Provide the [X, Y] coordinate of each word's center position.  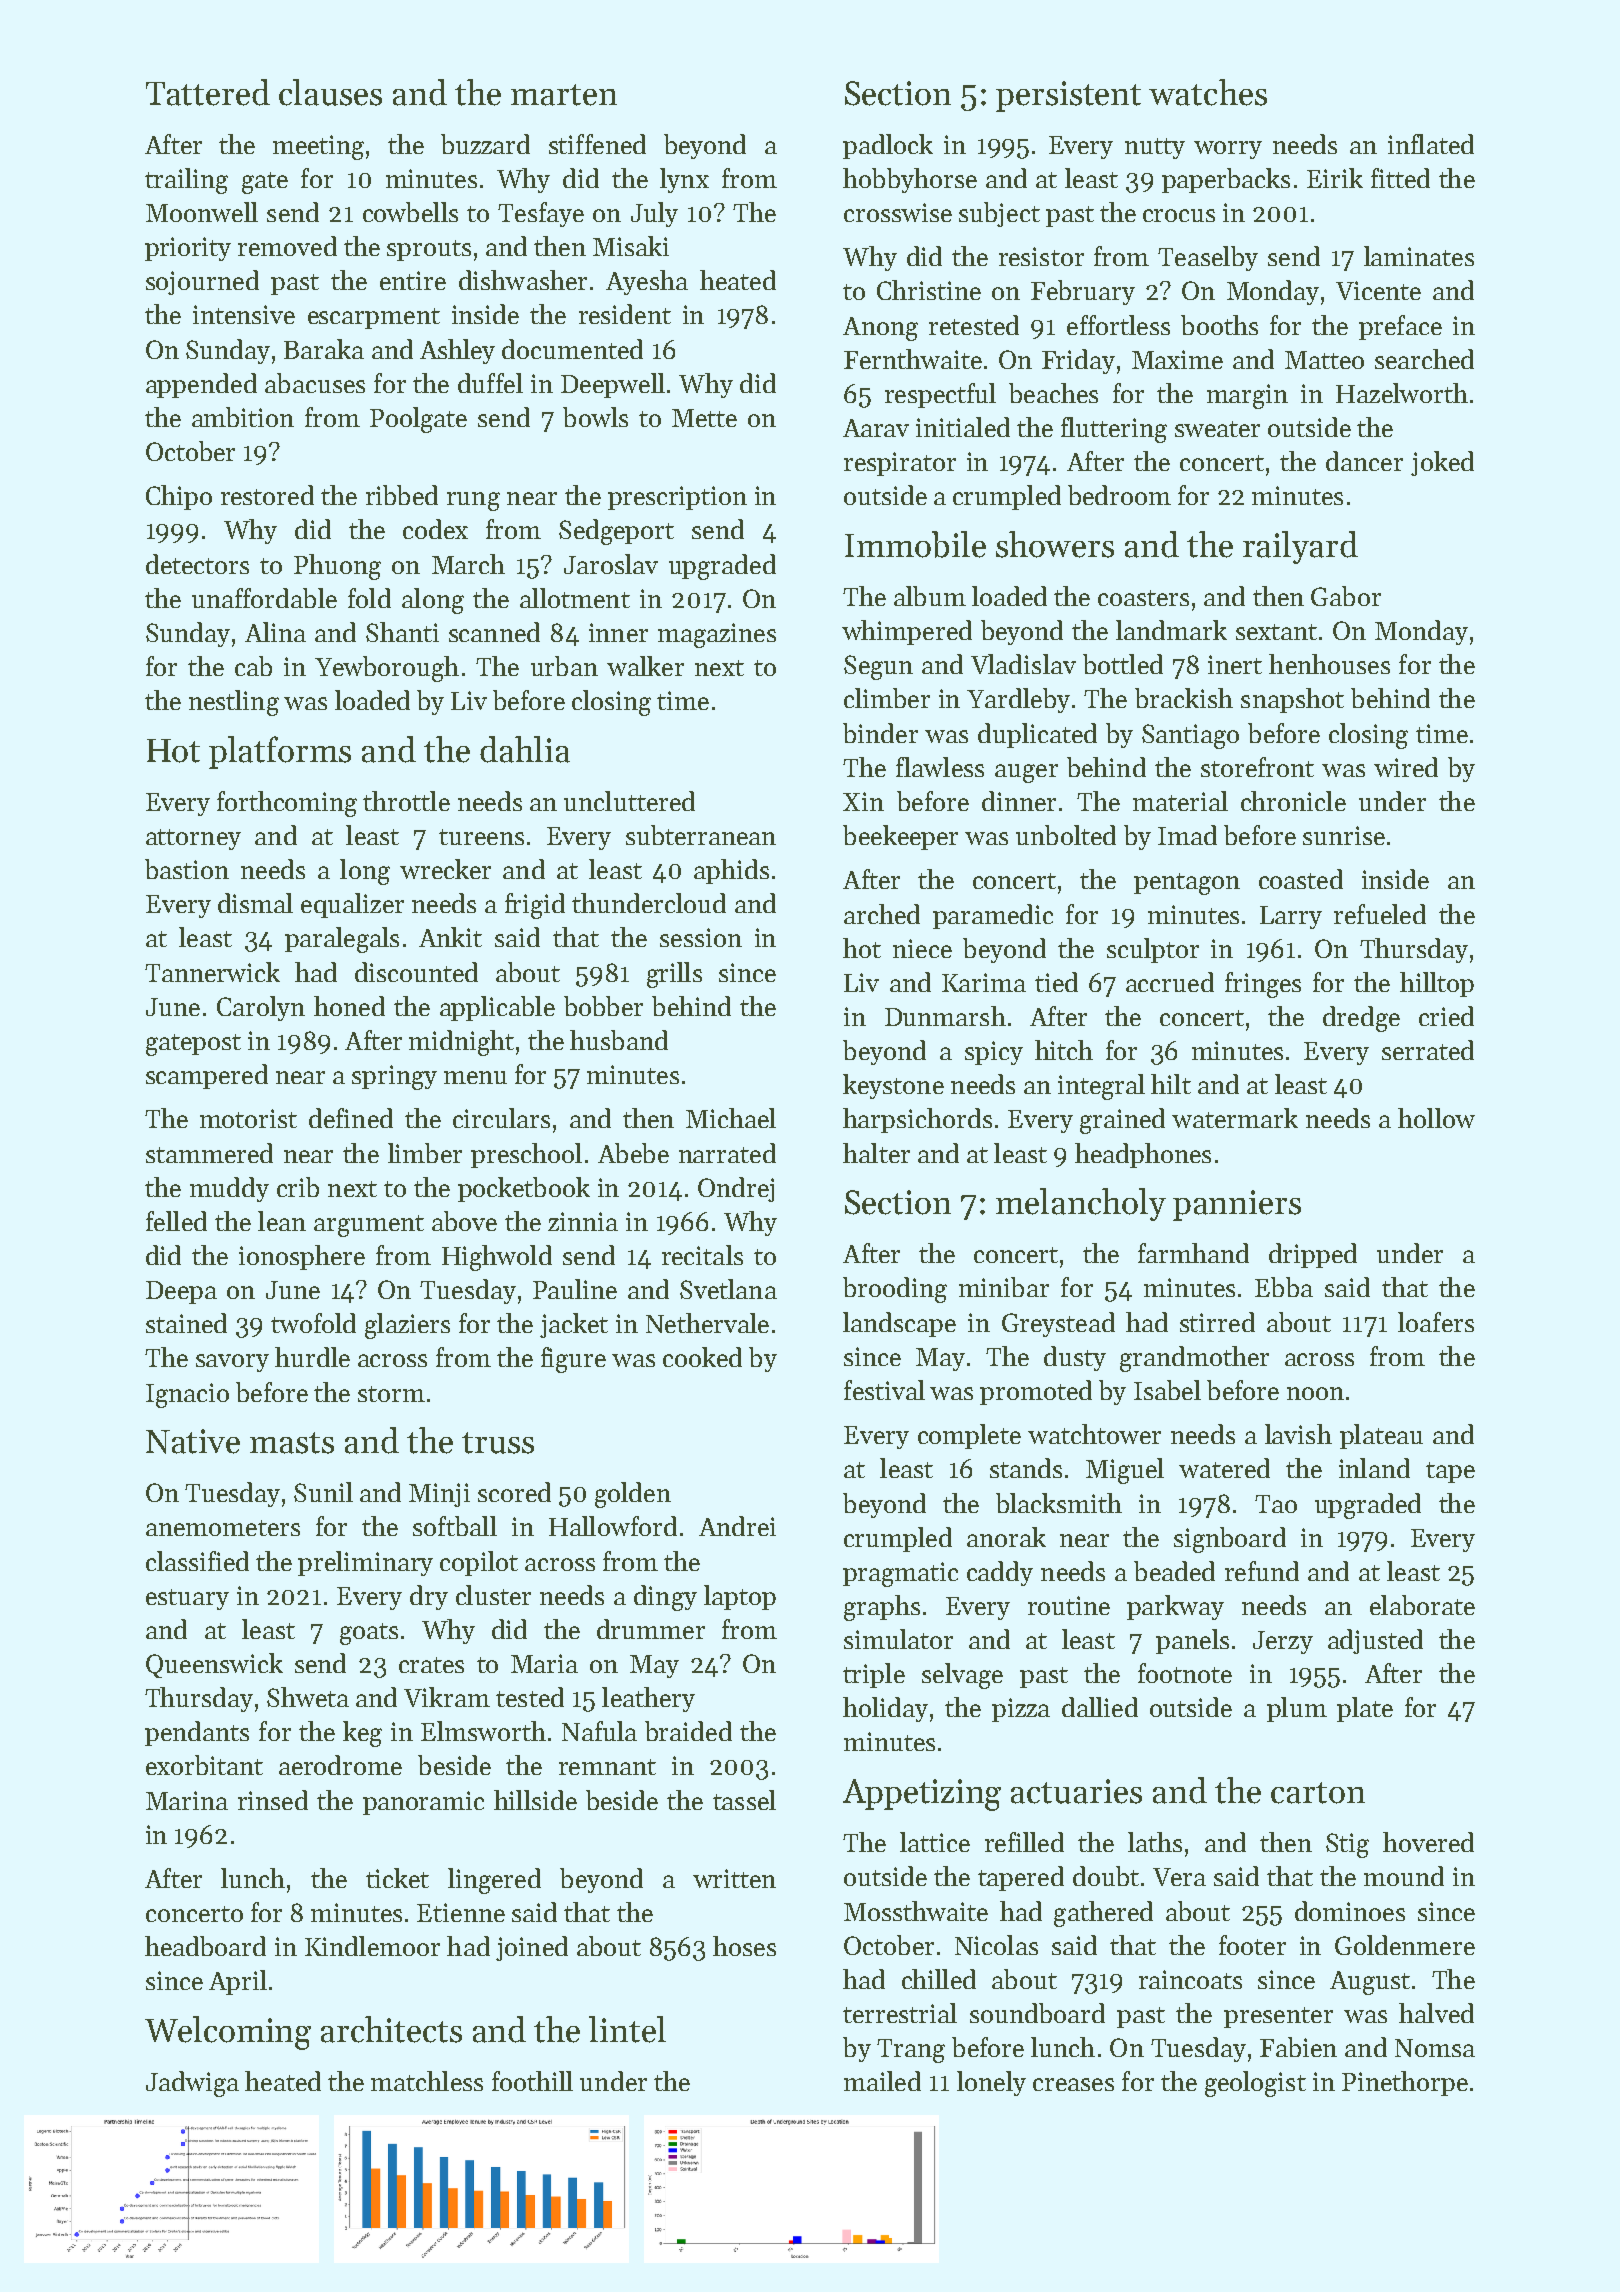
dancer [1364, 461]
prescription [677, 498]
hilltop [1437, 984]
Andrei [737, 1526]
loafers [1436, 1322]
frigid [535, 906]
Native [193, 1441]
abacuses [315, 383]
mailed [882, 2081]
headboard [205, 1946]
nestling [234, 703]
